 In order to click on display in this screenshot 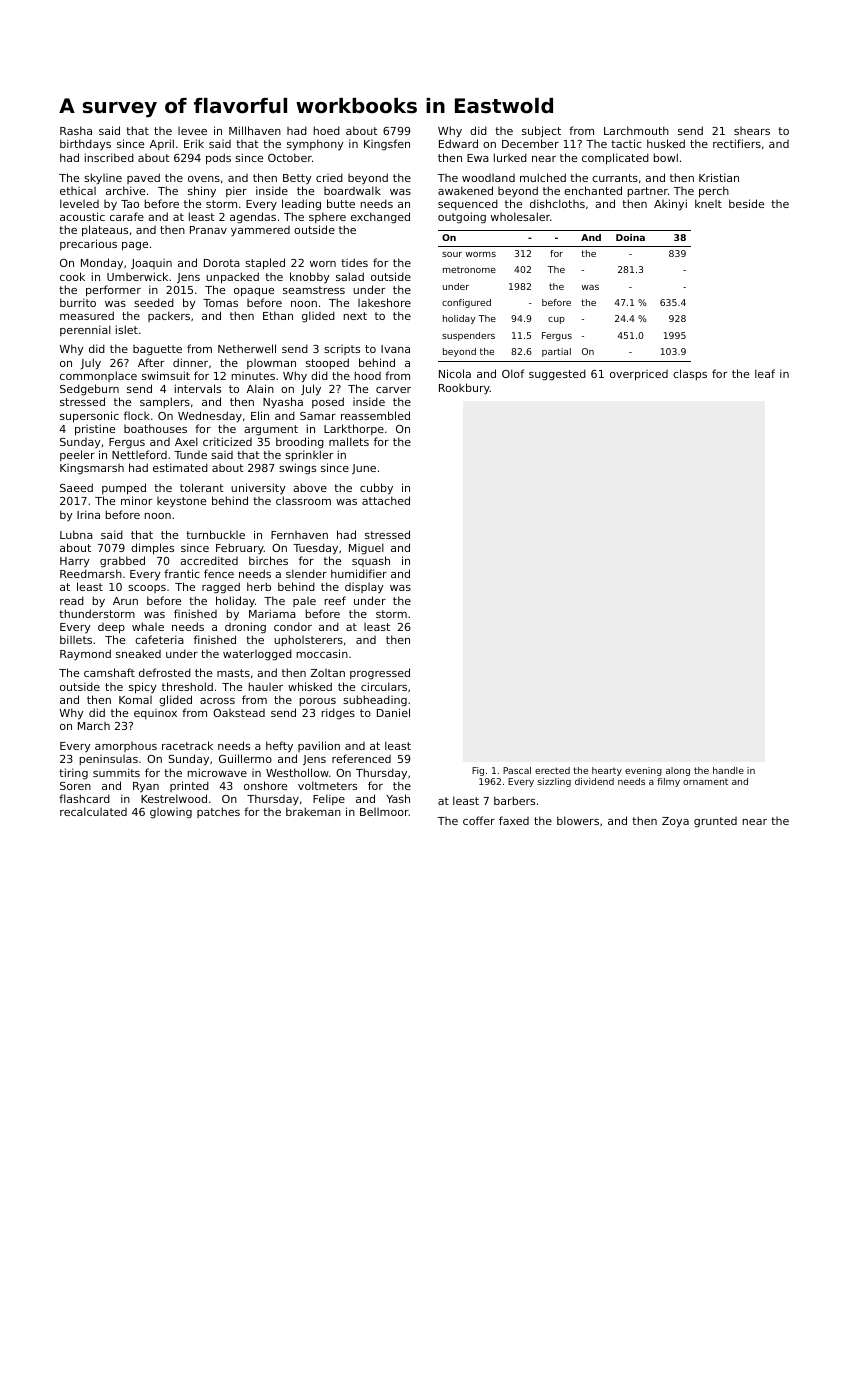, I will do `click(364, 588)`.
